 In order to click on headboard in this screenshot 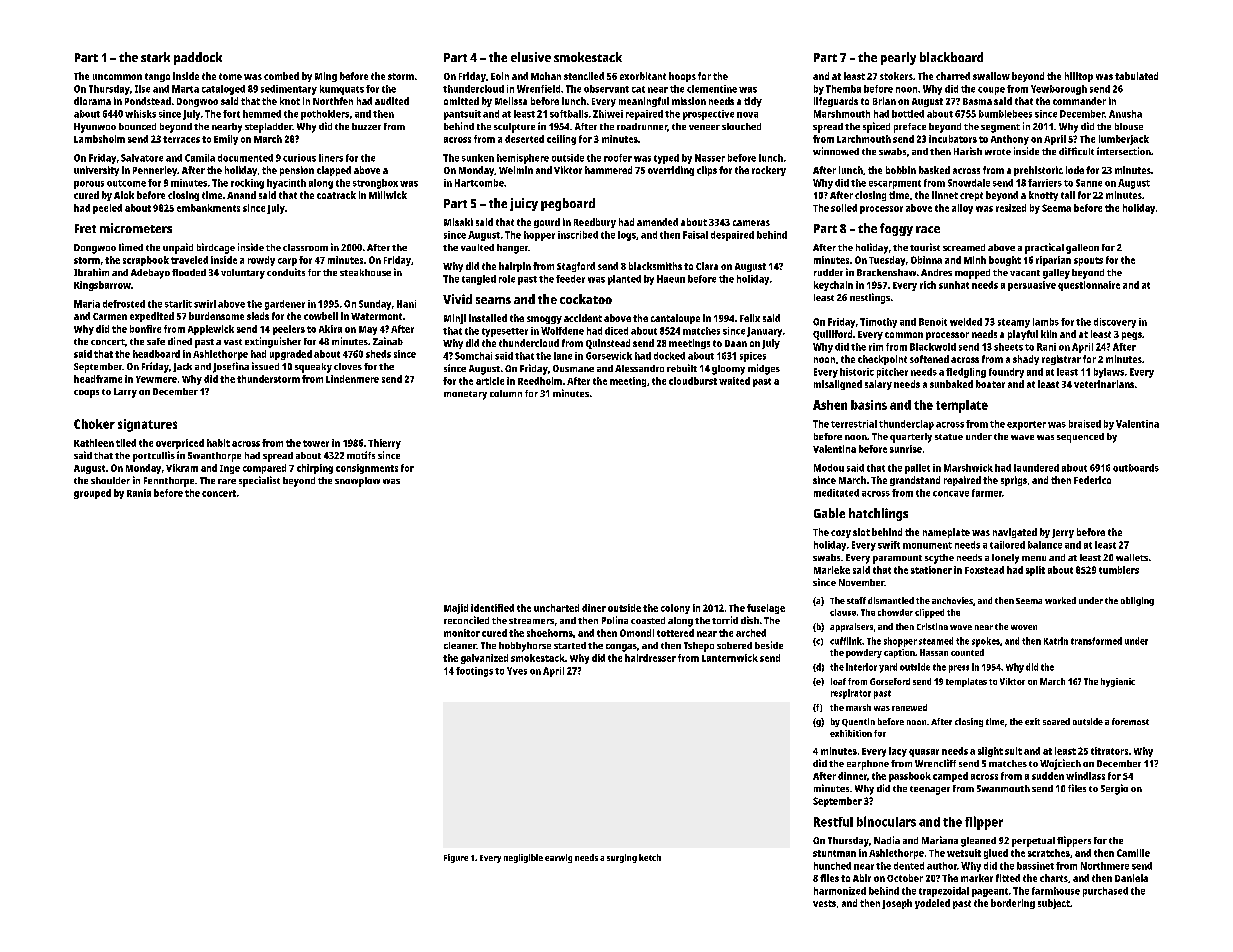, I will do `click(156, 354)`.
